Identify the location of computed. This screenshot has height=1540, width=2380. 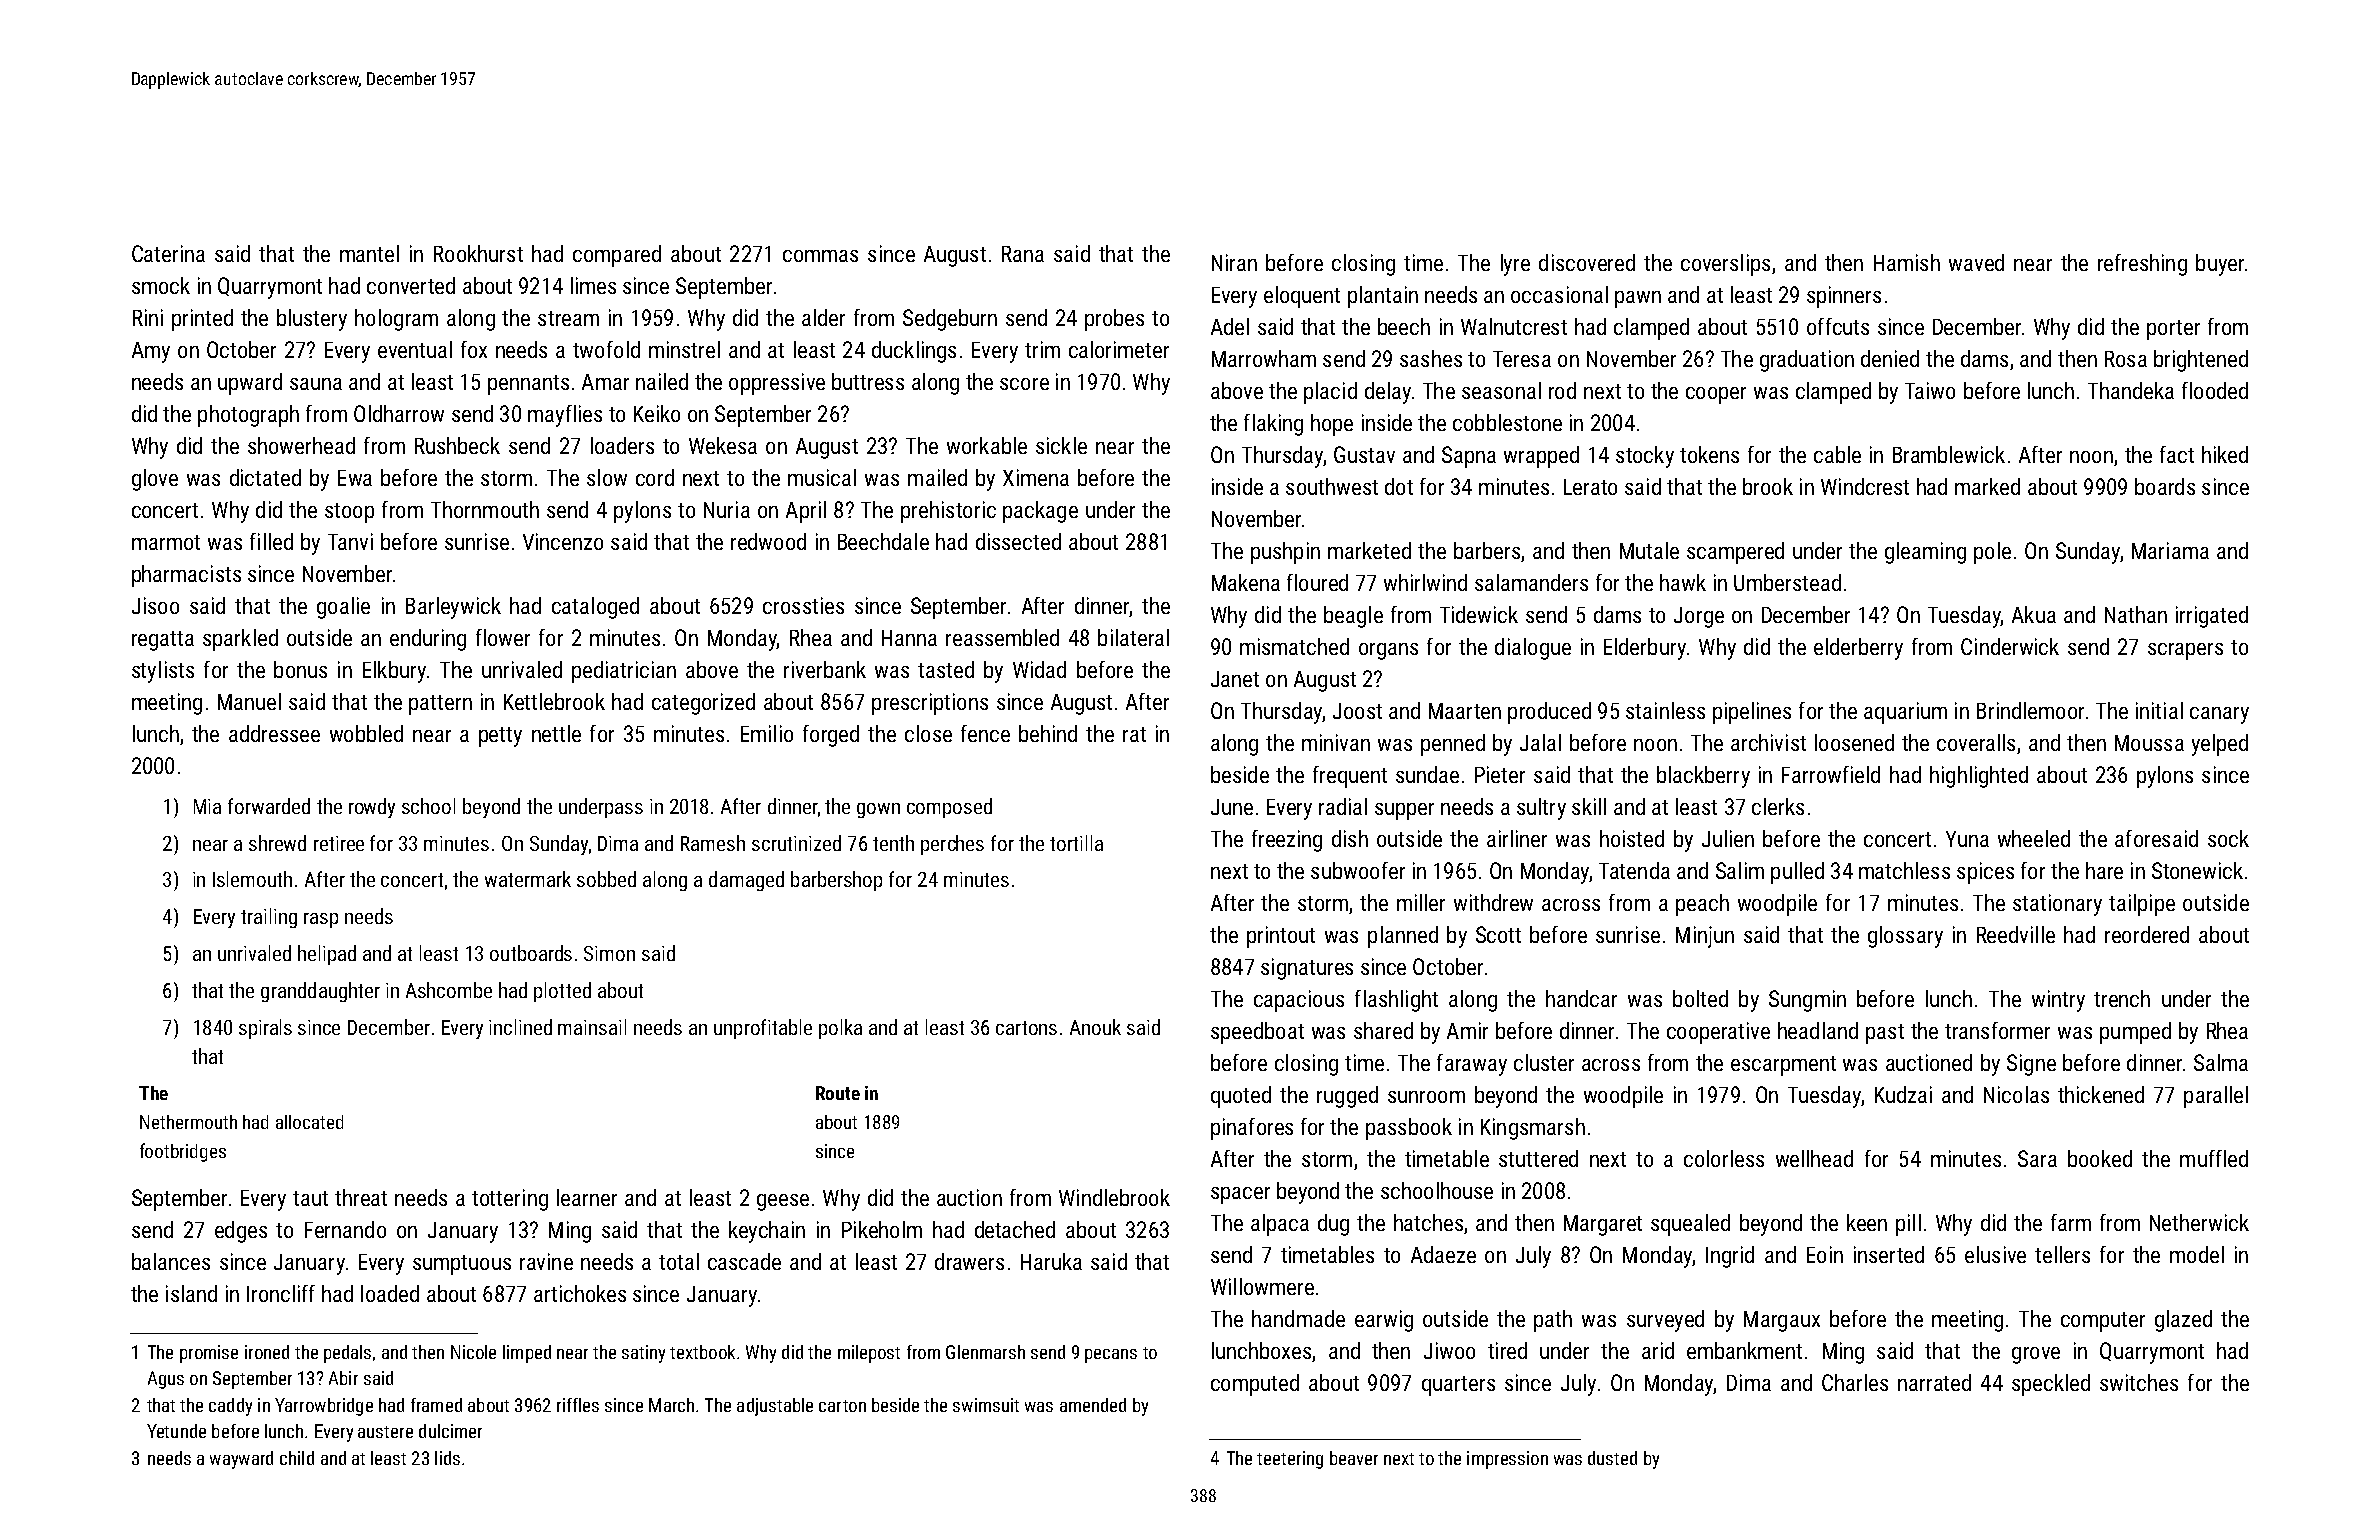
(1255, 1385).
